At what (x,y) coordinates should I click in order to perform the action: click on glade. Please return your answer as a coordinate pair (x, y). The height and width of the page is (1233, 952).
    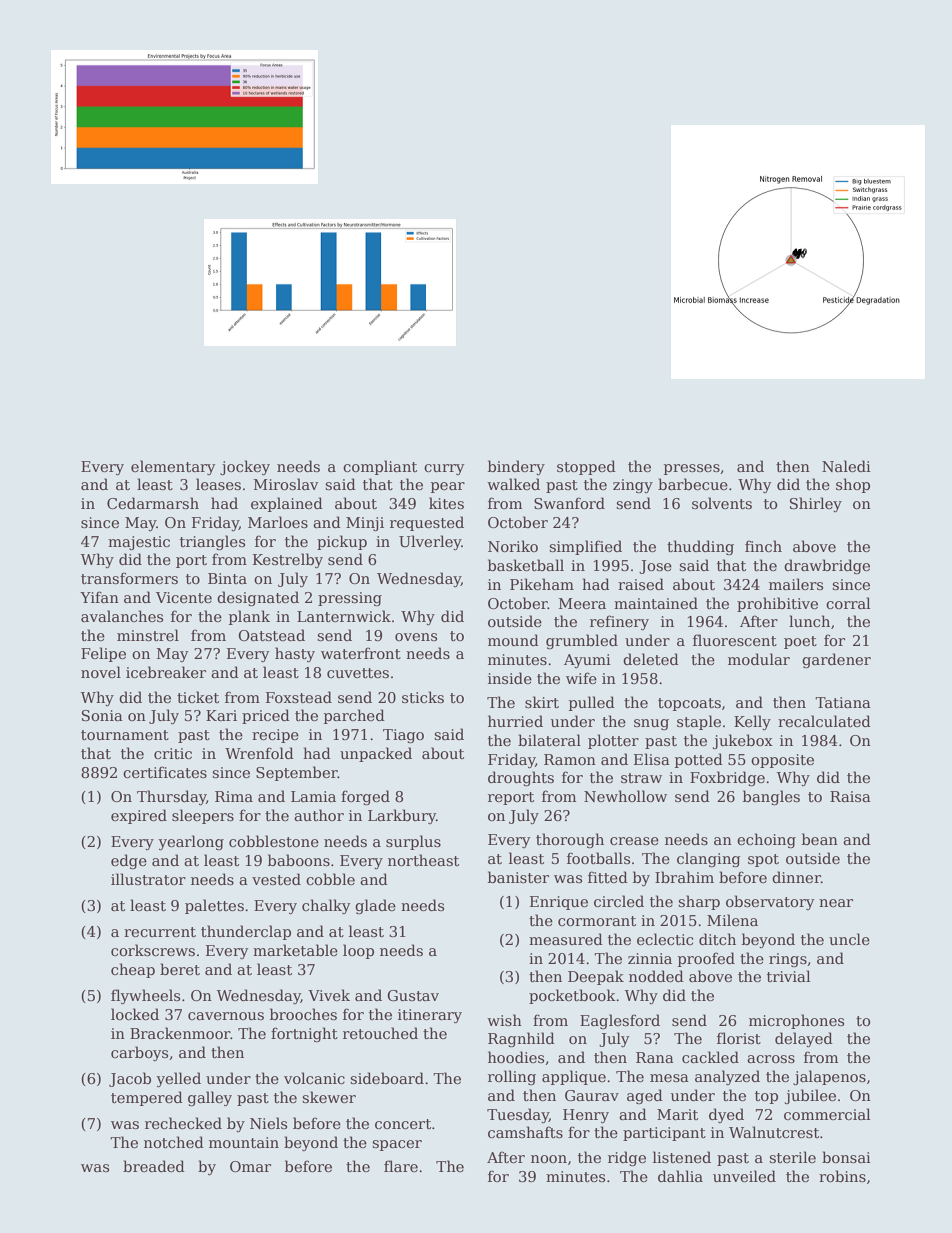
    Looking at the image, I should click on (375, 906).
